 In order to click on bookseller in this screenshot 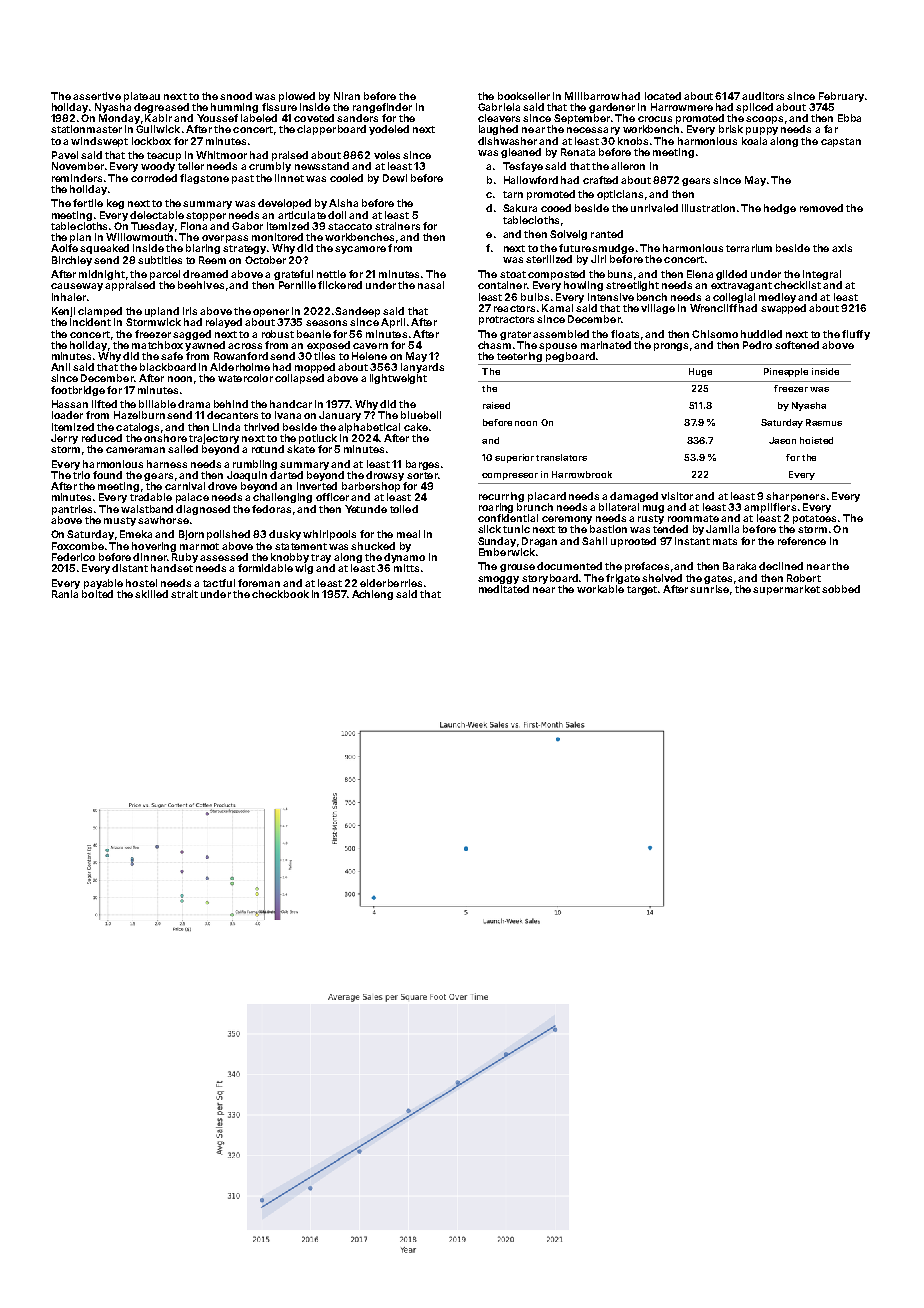, I will do `click(524, 96)`.
